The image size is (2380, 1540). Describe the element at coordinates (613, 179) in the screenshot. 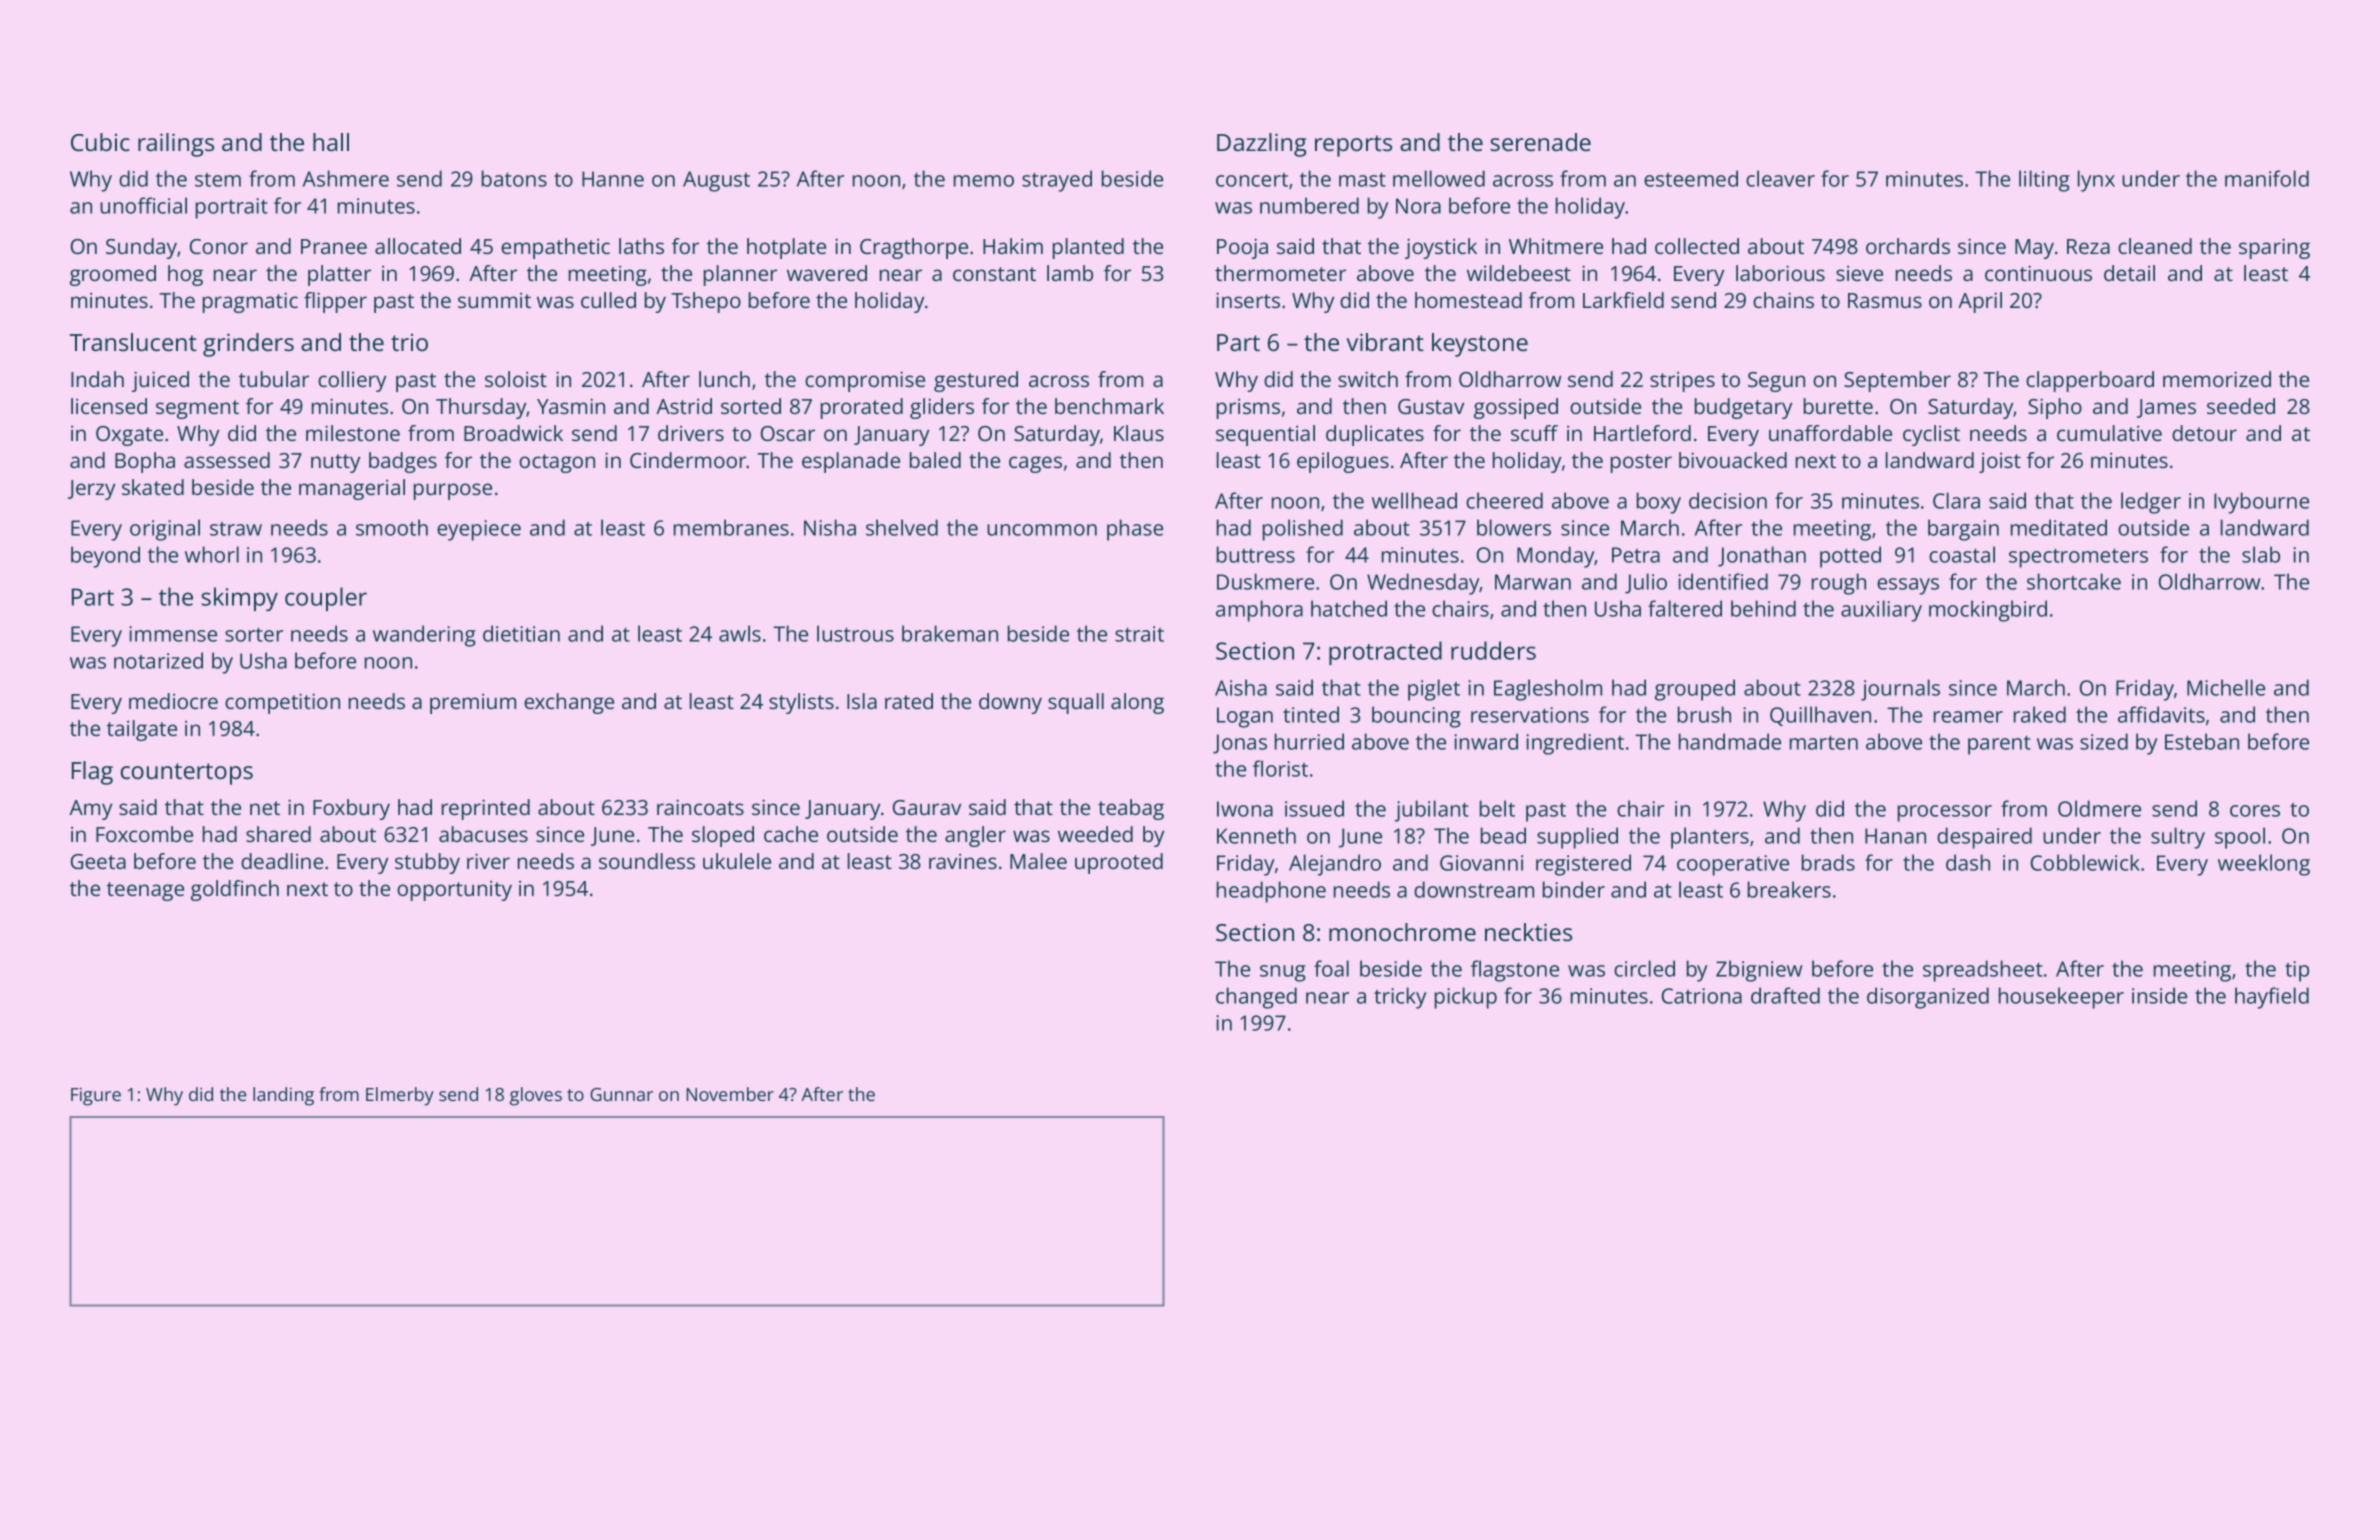

I see `Hanne` at that location.
